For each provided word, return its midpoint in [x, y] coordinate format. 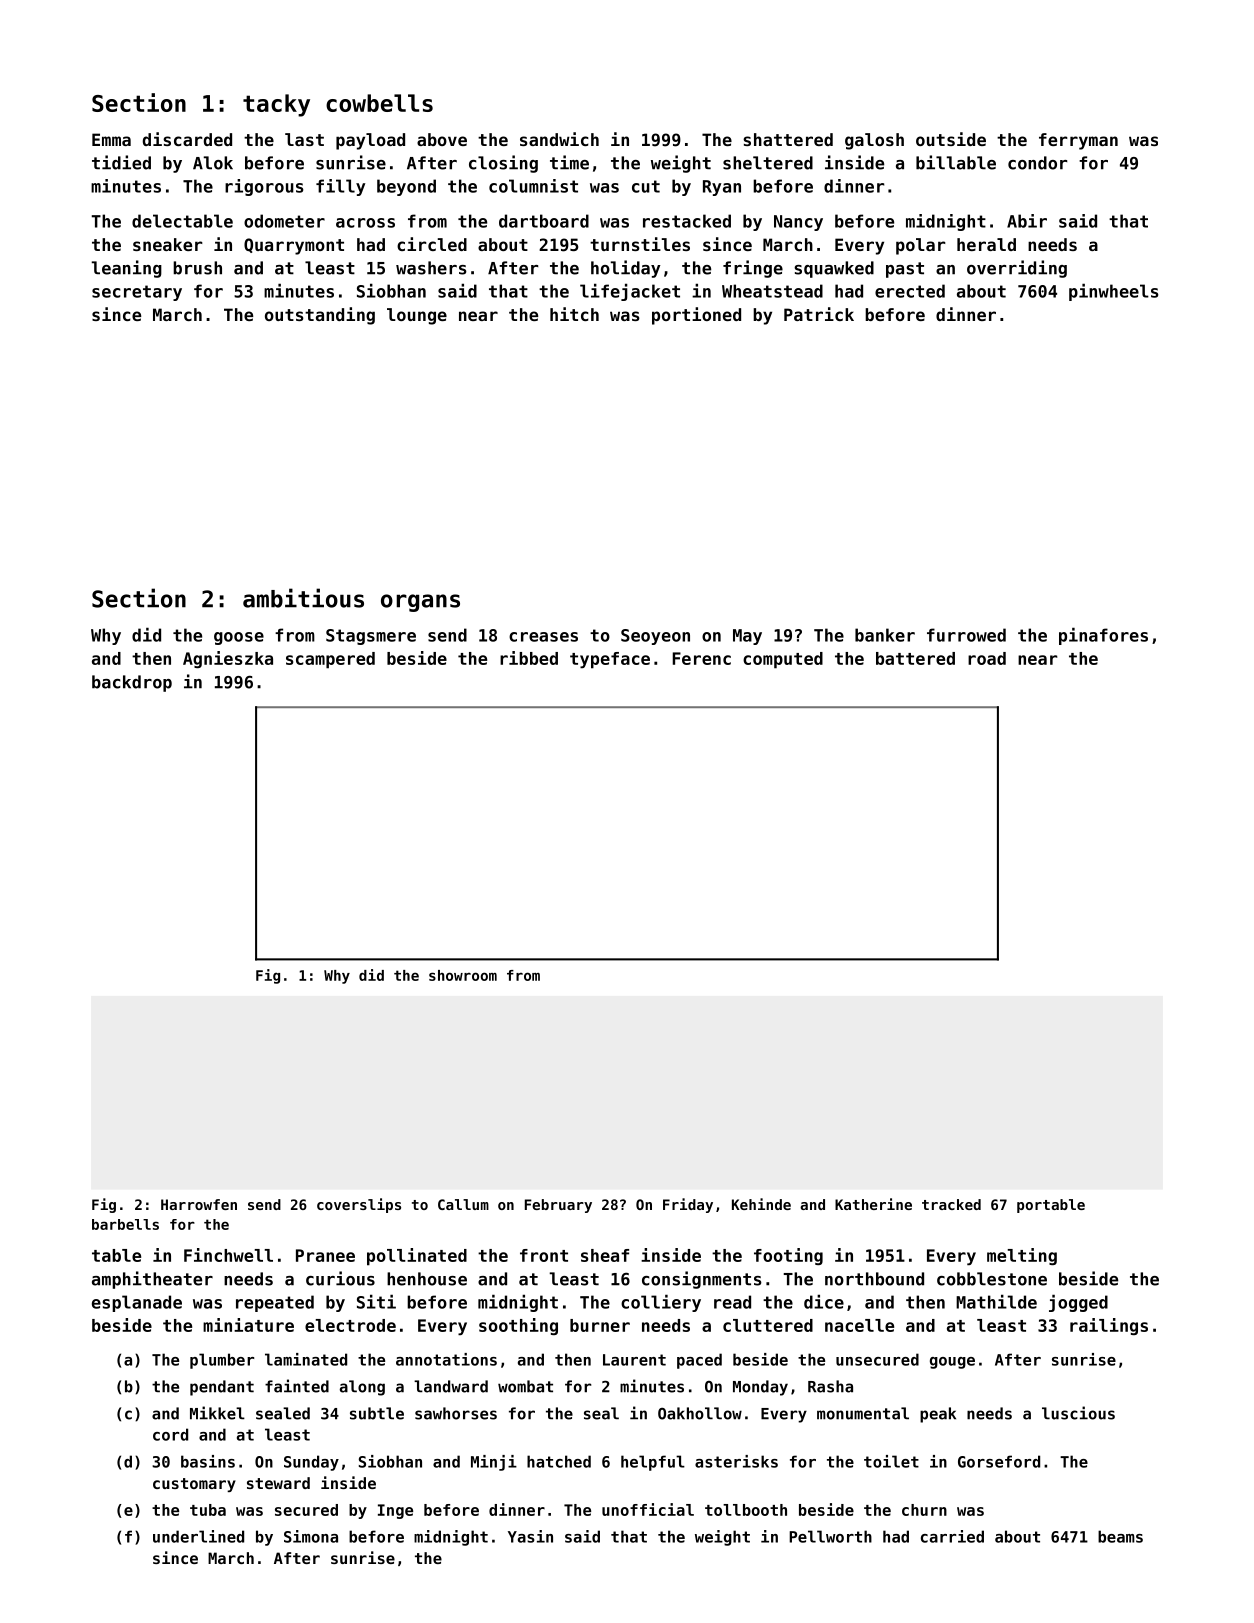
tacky [276, 105]
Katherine [873, 1204]
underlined [198, 1536]
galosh [874, 141]
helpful [653, 1463]
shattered [788, 139]
